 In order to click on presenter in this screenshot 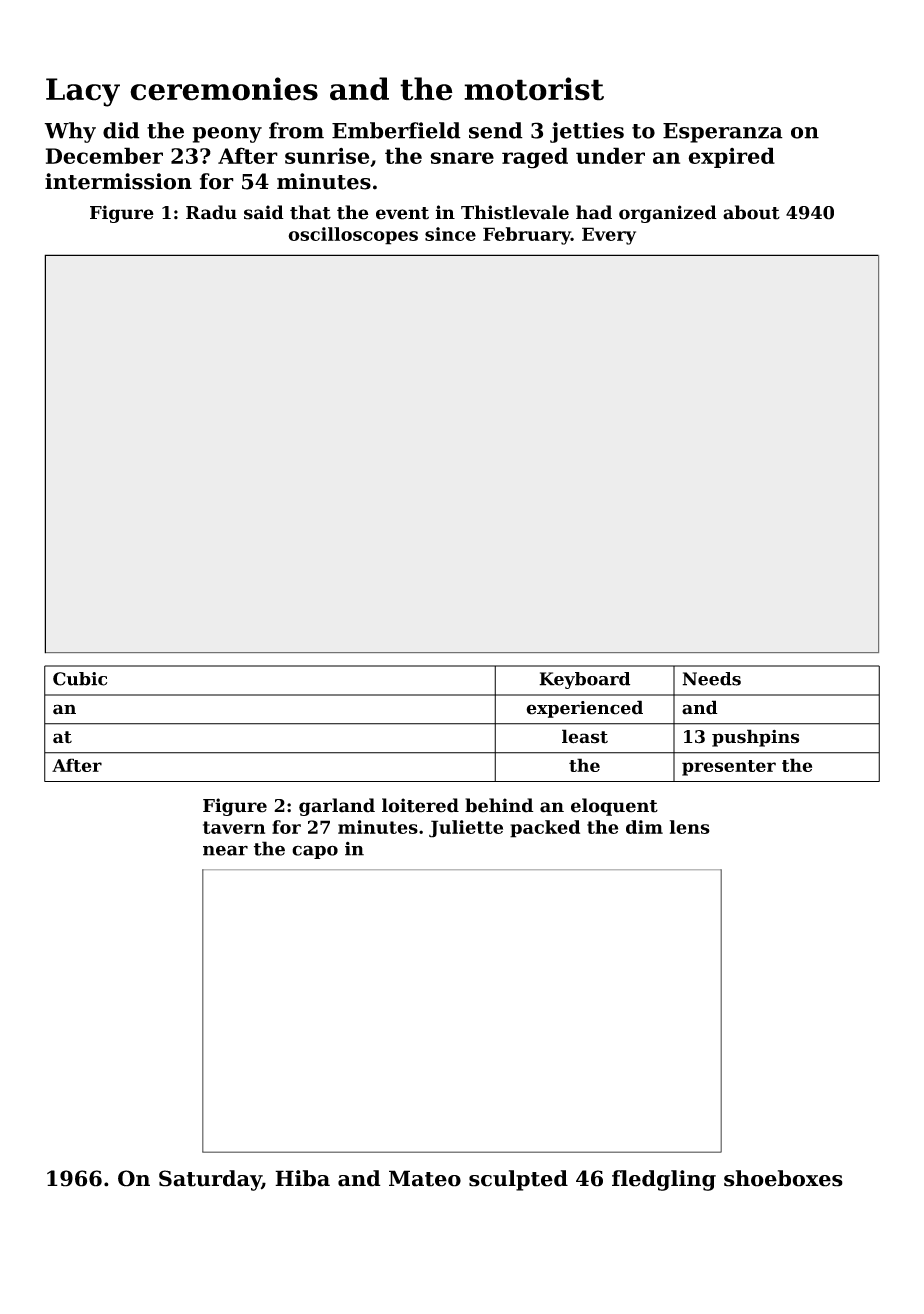, I will do `click(729, 768)`.
